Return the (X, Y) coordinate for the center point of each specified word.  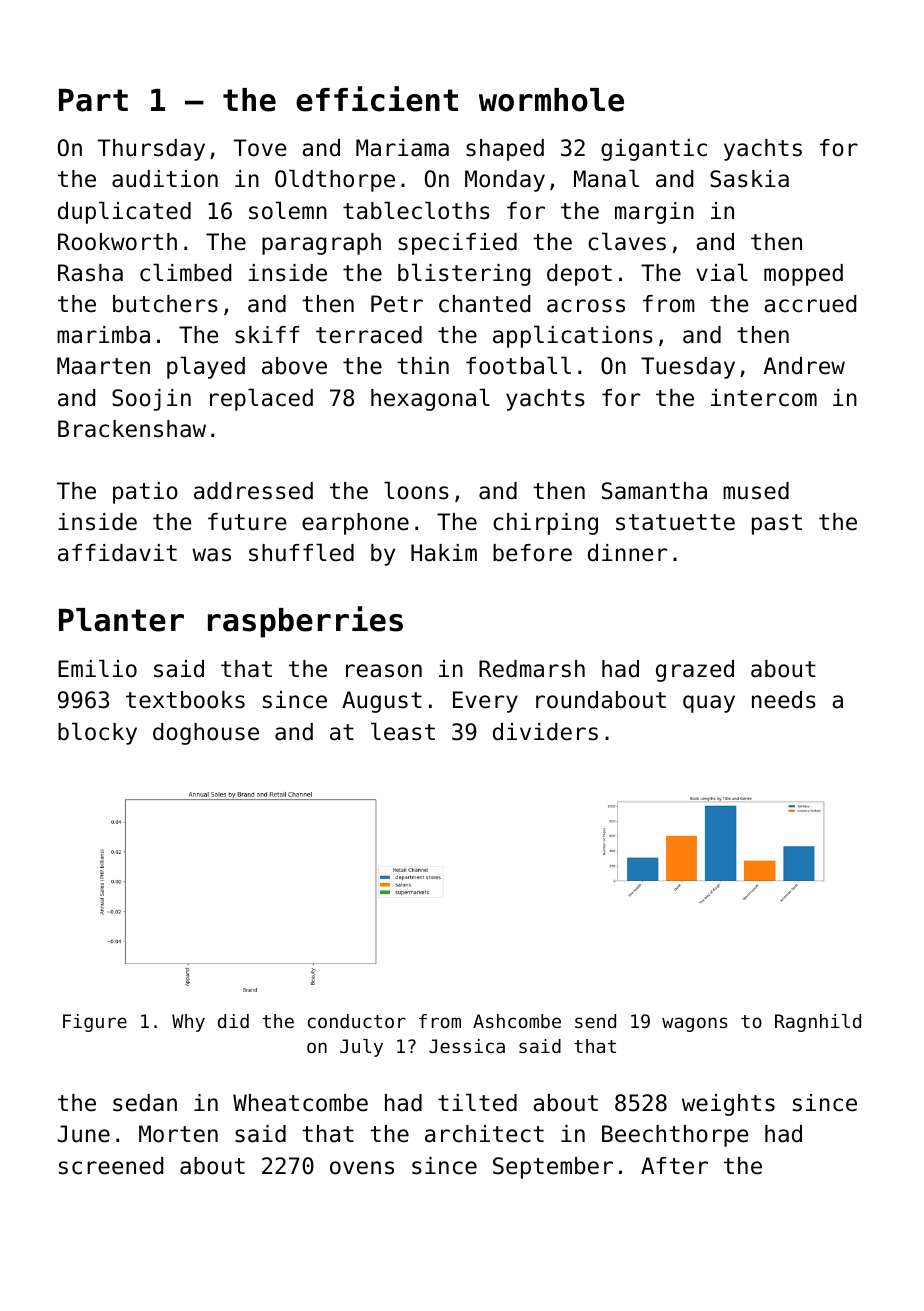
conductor (357, 1021)
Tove (260, 148)
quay (709, 704)
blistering (464, 274)
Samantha (654, 491)
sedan (145, 1103)
